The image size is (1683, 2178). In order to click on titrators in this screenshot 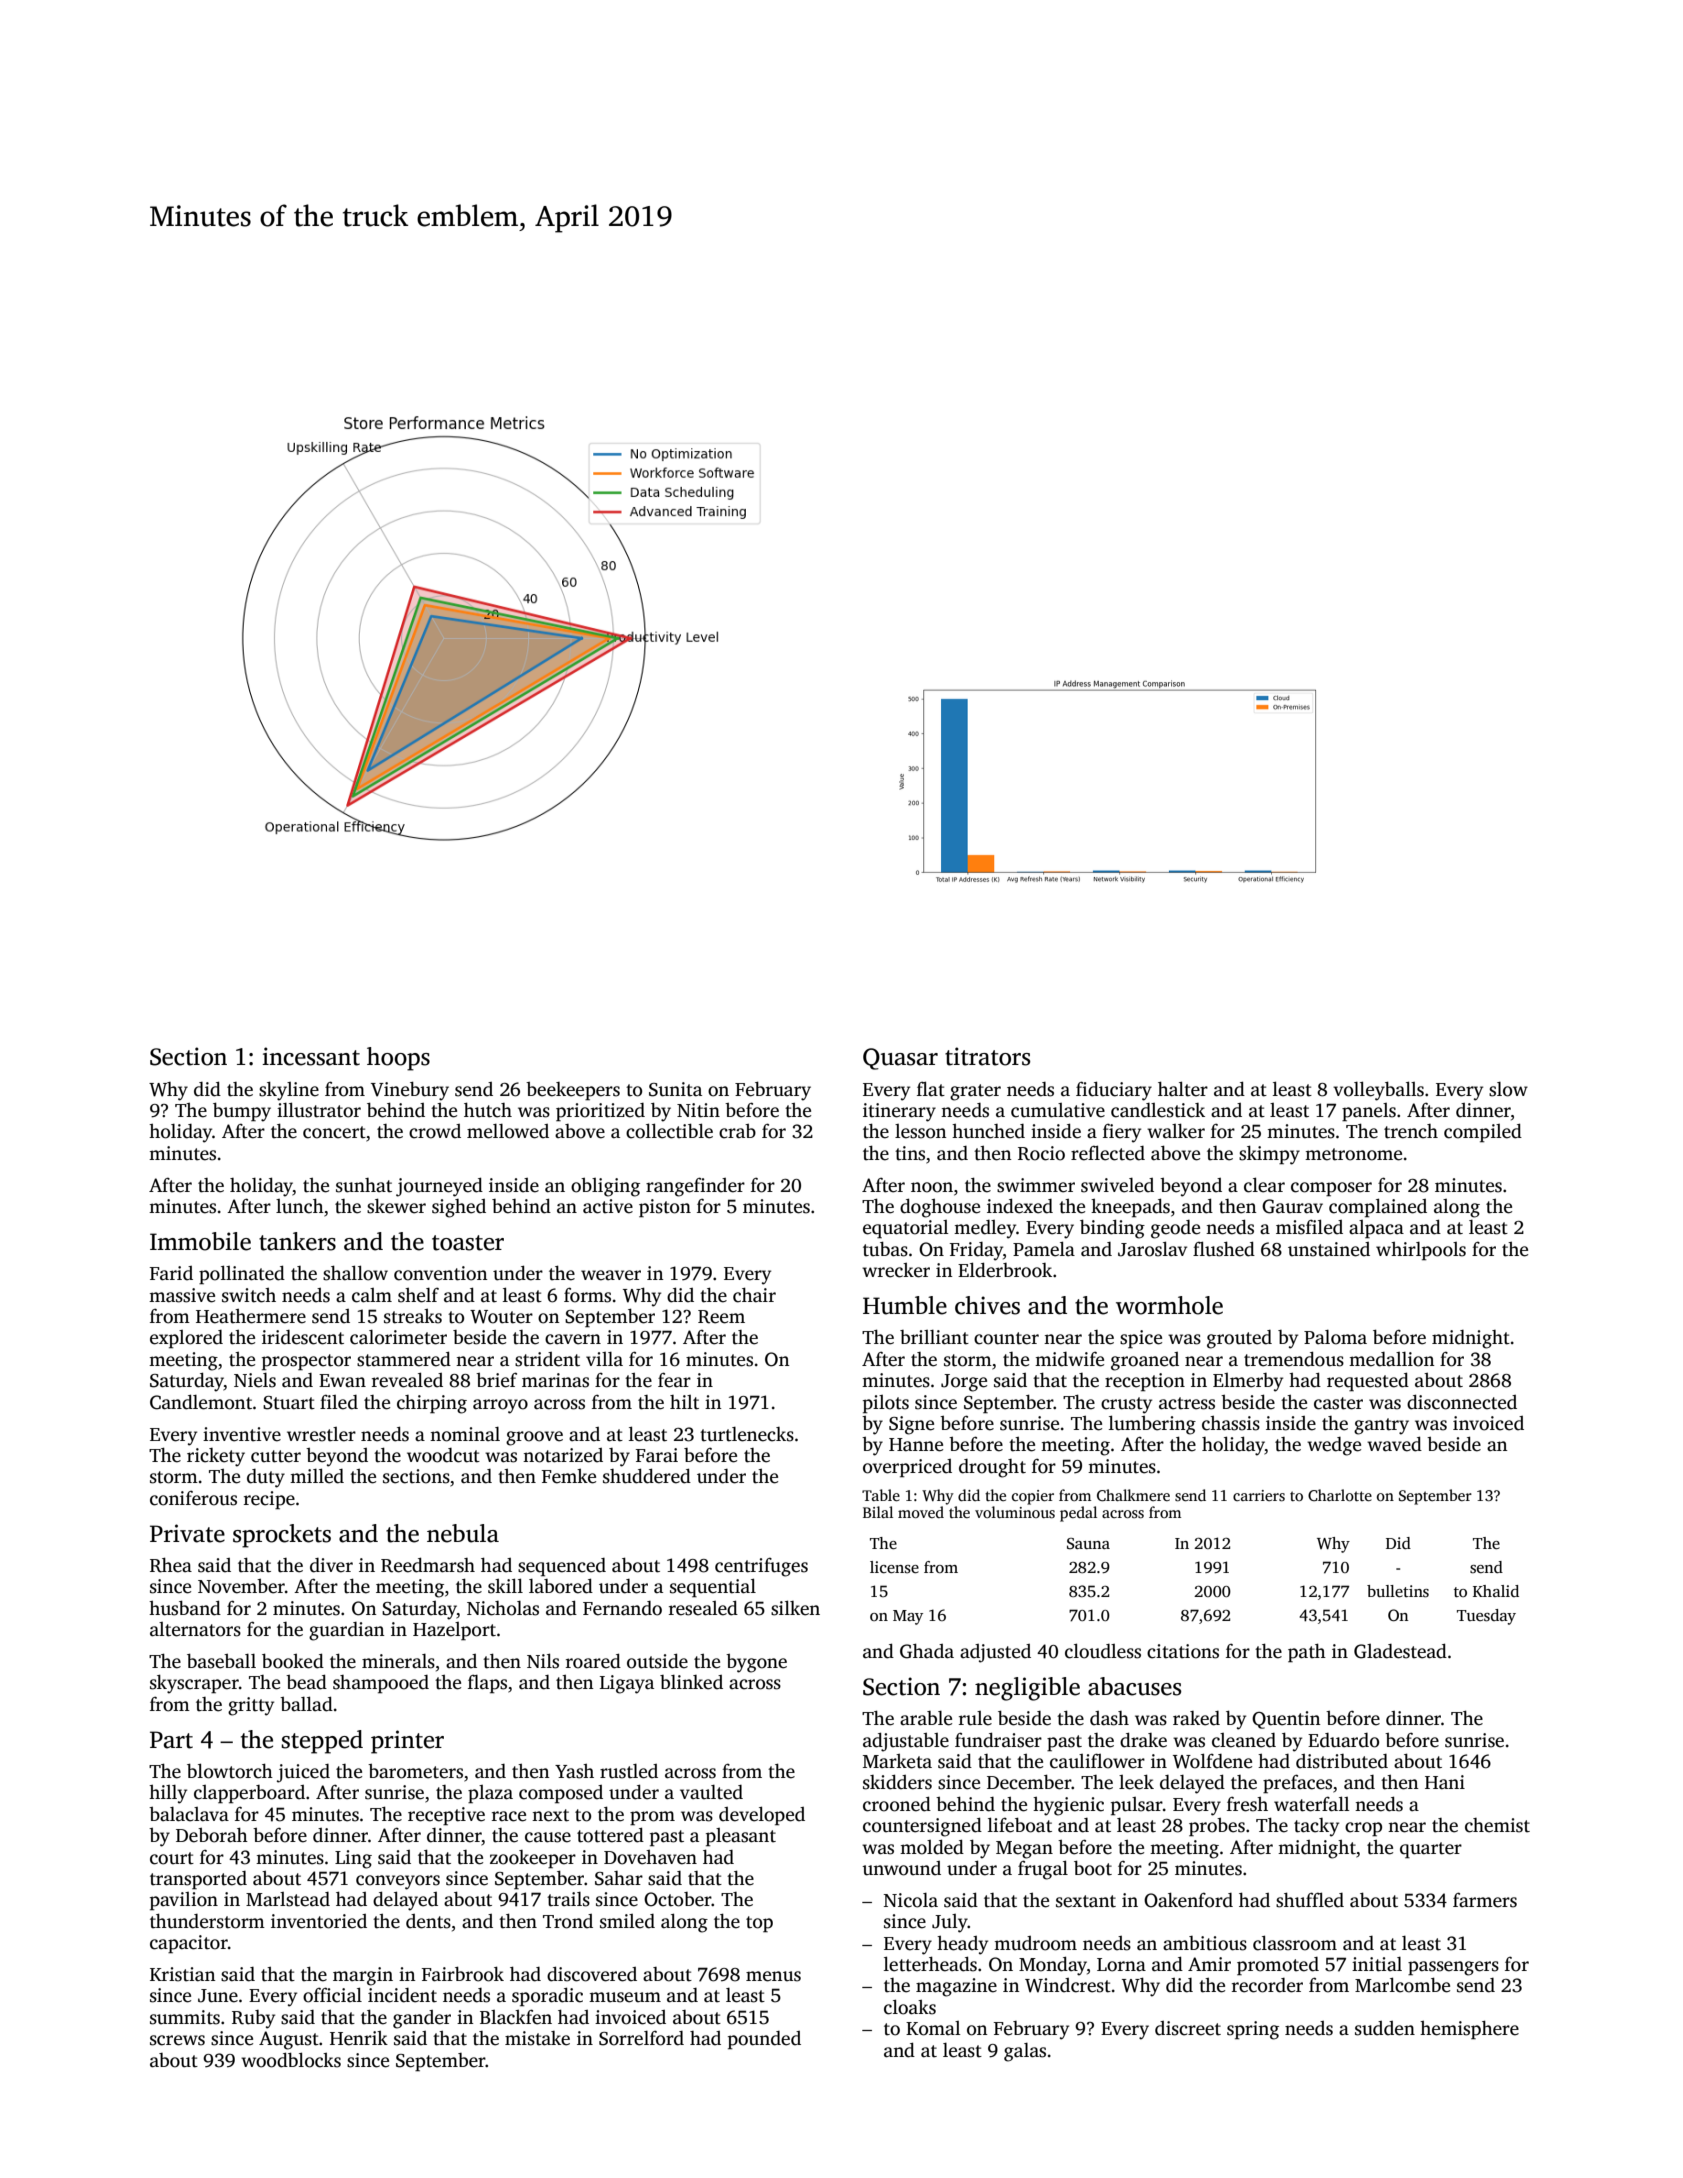, I will do `click(987, 1056)`.
